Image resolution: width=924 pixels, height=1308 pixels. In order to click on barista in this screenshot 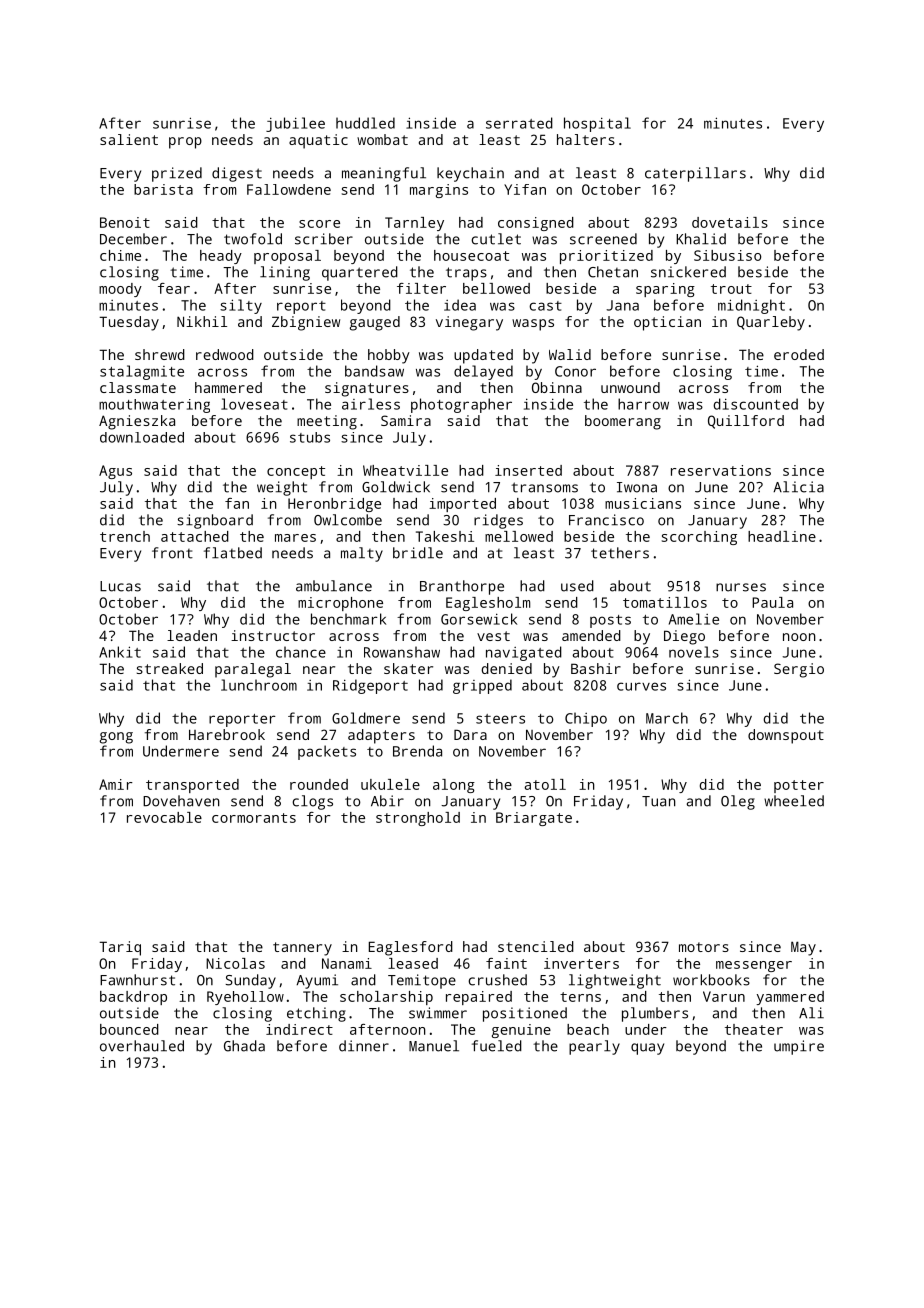, I will do `click(163, 189)`.
